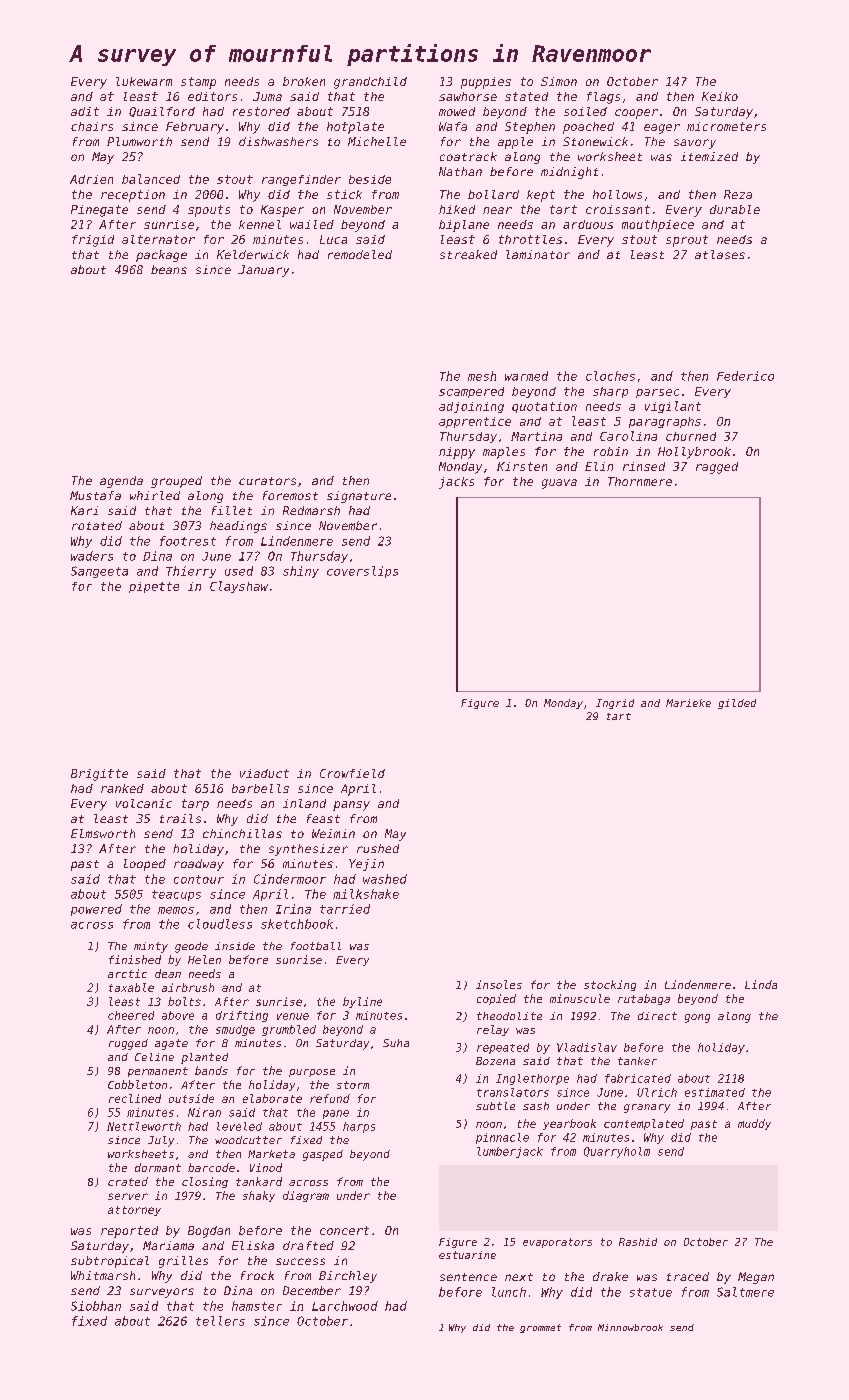 The image size is (849, 1400). I want to click on tellers, so click(220, 1321).
